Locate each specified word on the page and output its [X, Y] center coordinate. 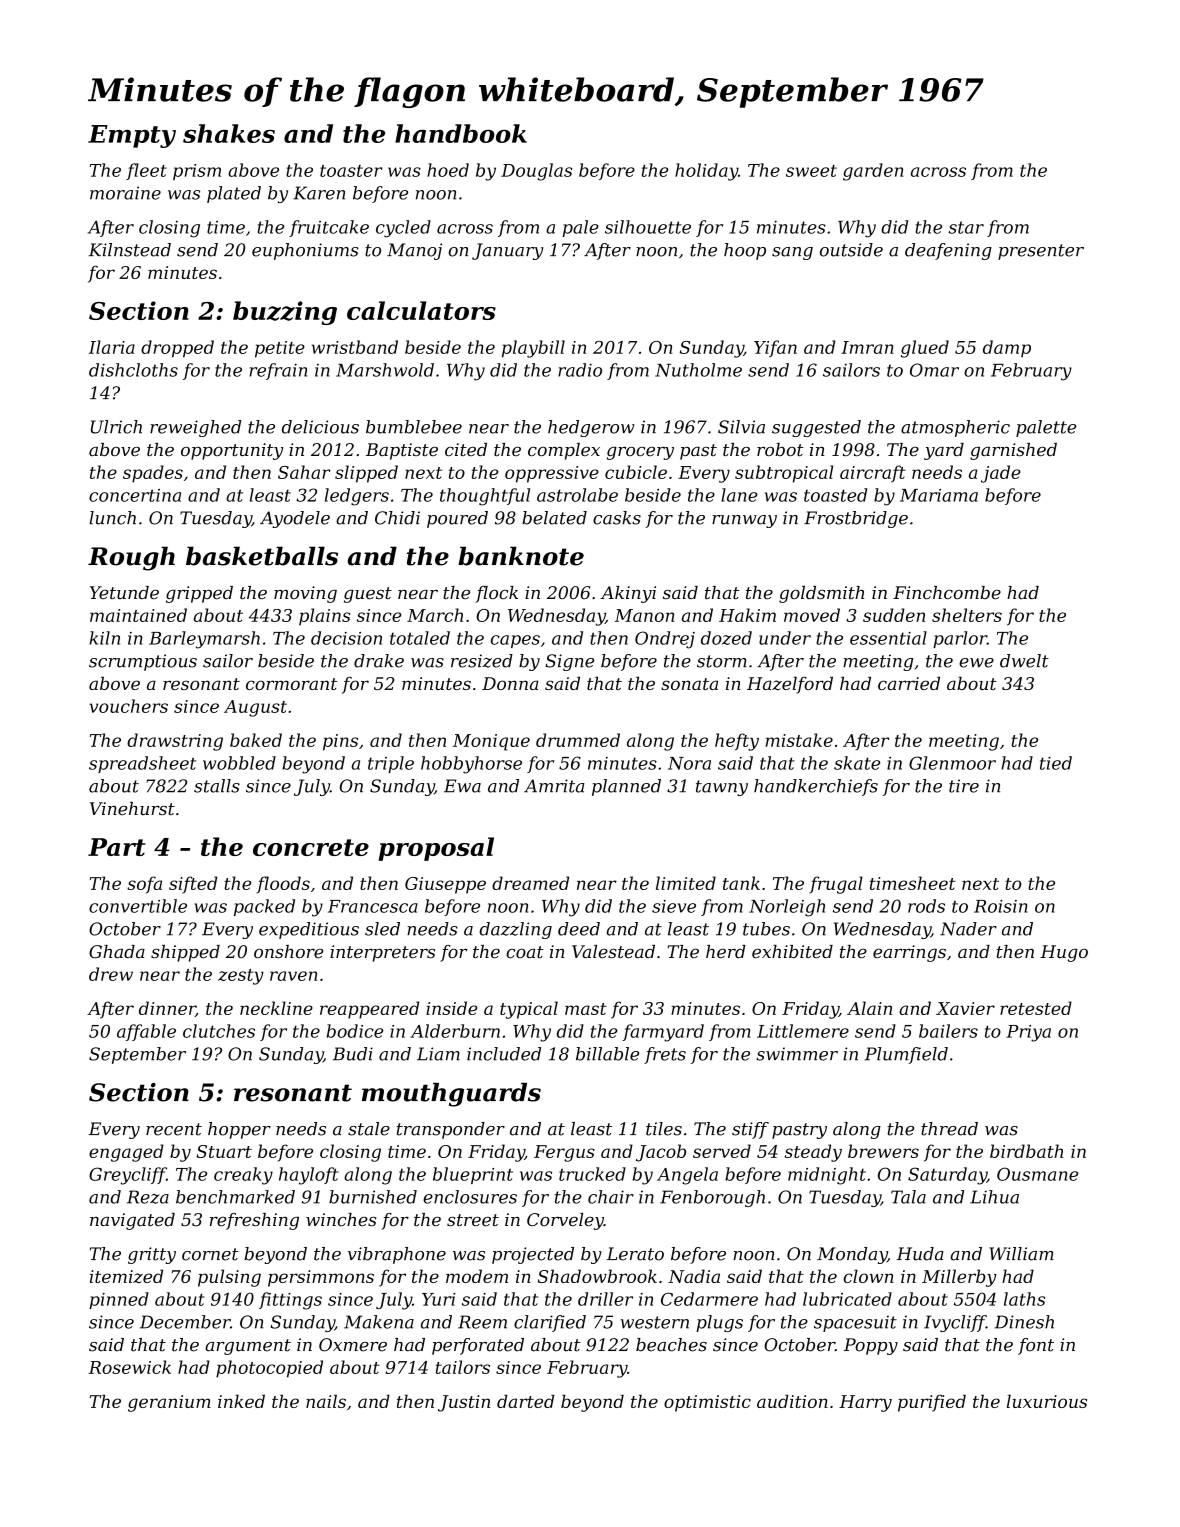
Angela [687, 1176]
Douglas [536, 172]
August [255, 708]
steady [813, 1153]
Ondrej [665, 640]
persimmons [321, 1278]
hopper [239, 1130]
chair [611, 1197]
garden [873, 172]
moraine [125, 193]
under [785, 638]
